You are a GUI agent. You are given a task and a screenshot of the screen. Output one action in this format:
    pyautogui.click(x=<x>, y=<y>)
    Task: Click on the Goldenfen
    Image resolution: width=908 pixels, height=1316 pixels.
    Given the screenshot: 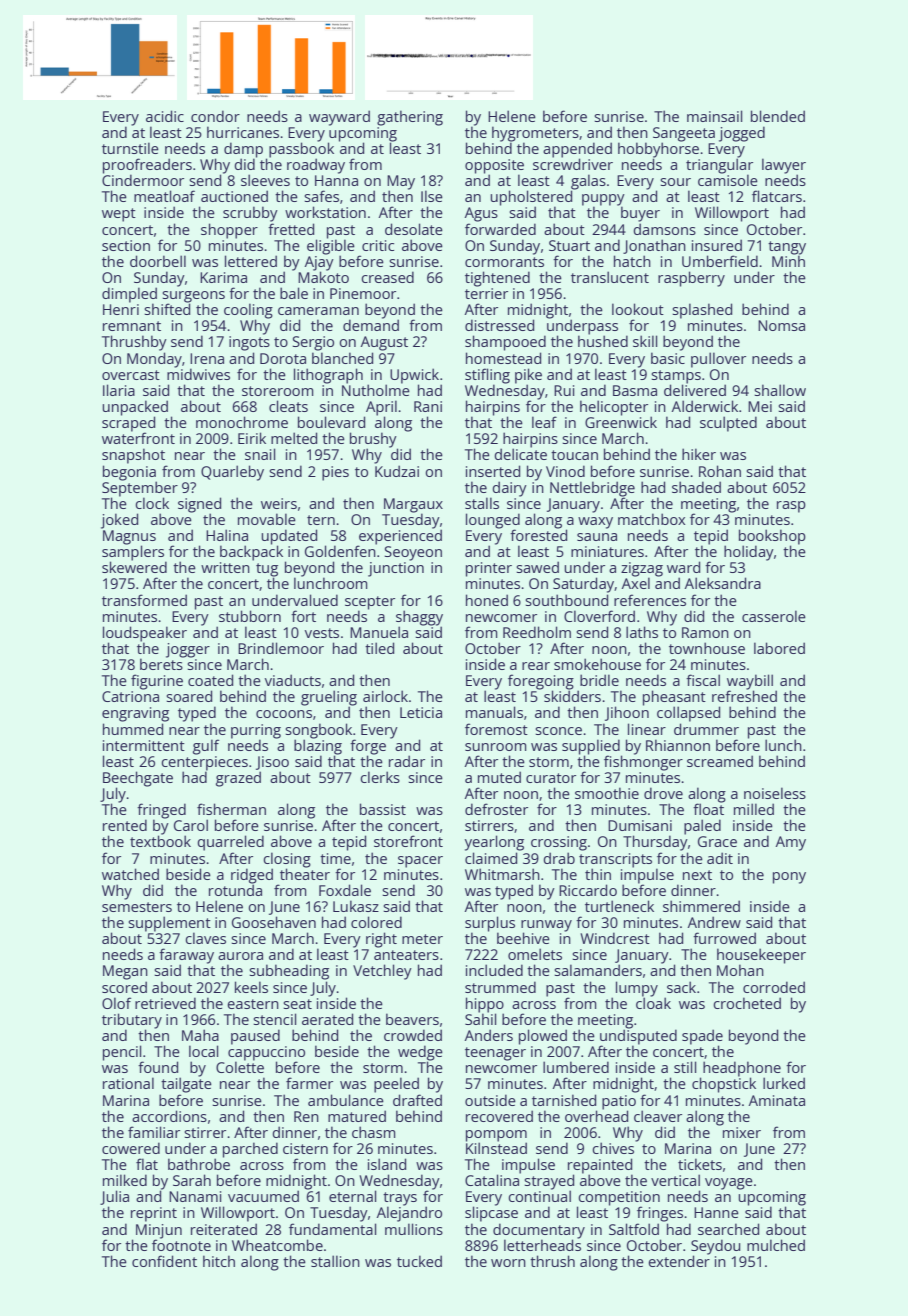 What is the action you would take?
    pyautogui.click(x=340, y=551)
